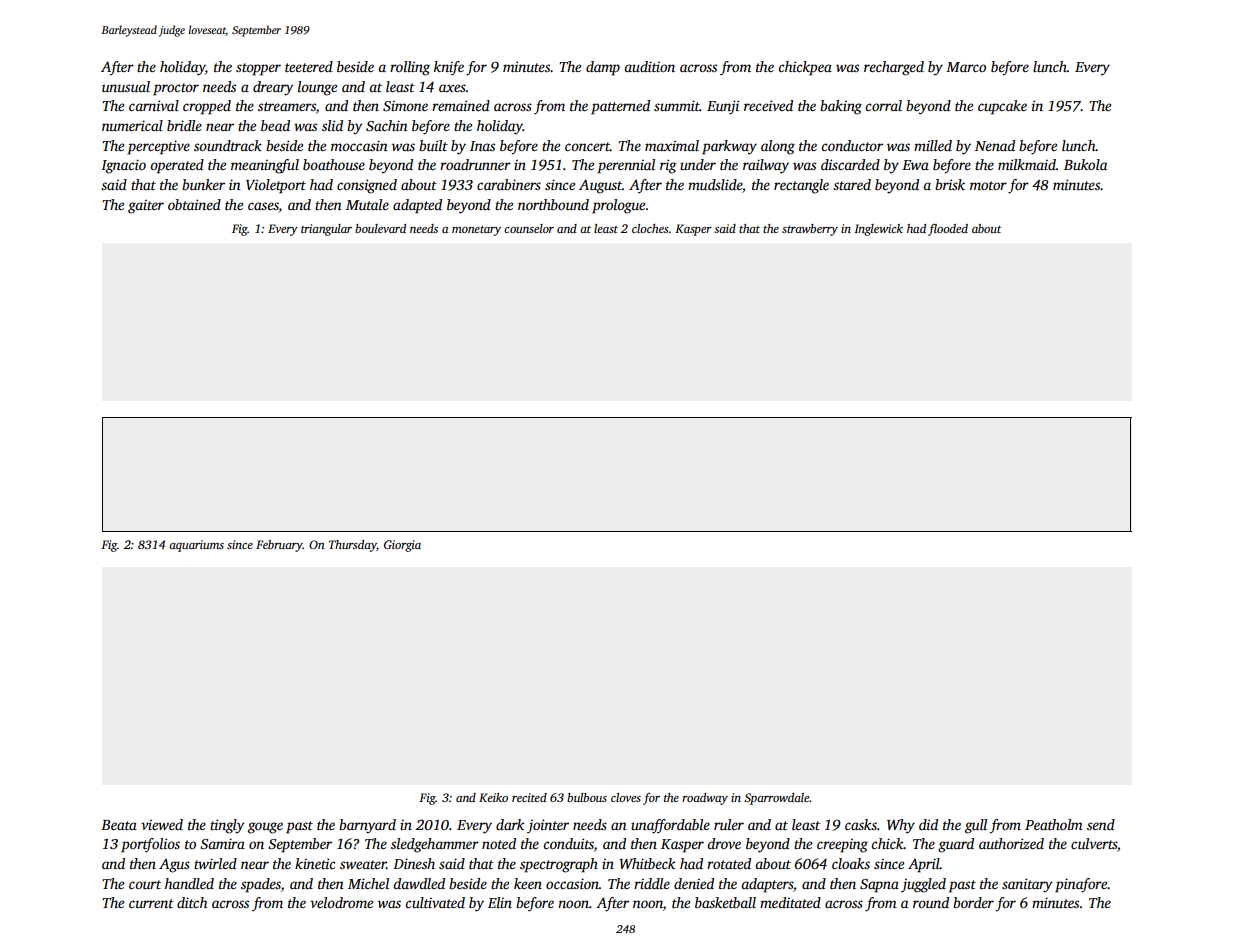 The image size is (1233, 952). I want to click on triangular, so click(326, 230).
